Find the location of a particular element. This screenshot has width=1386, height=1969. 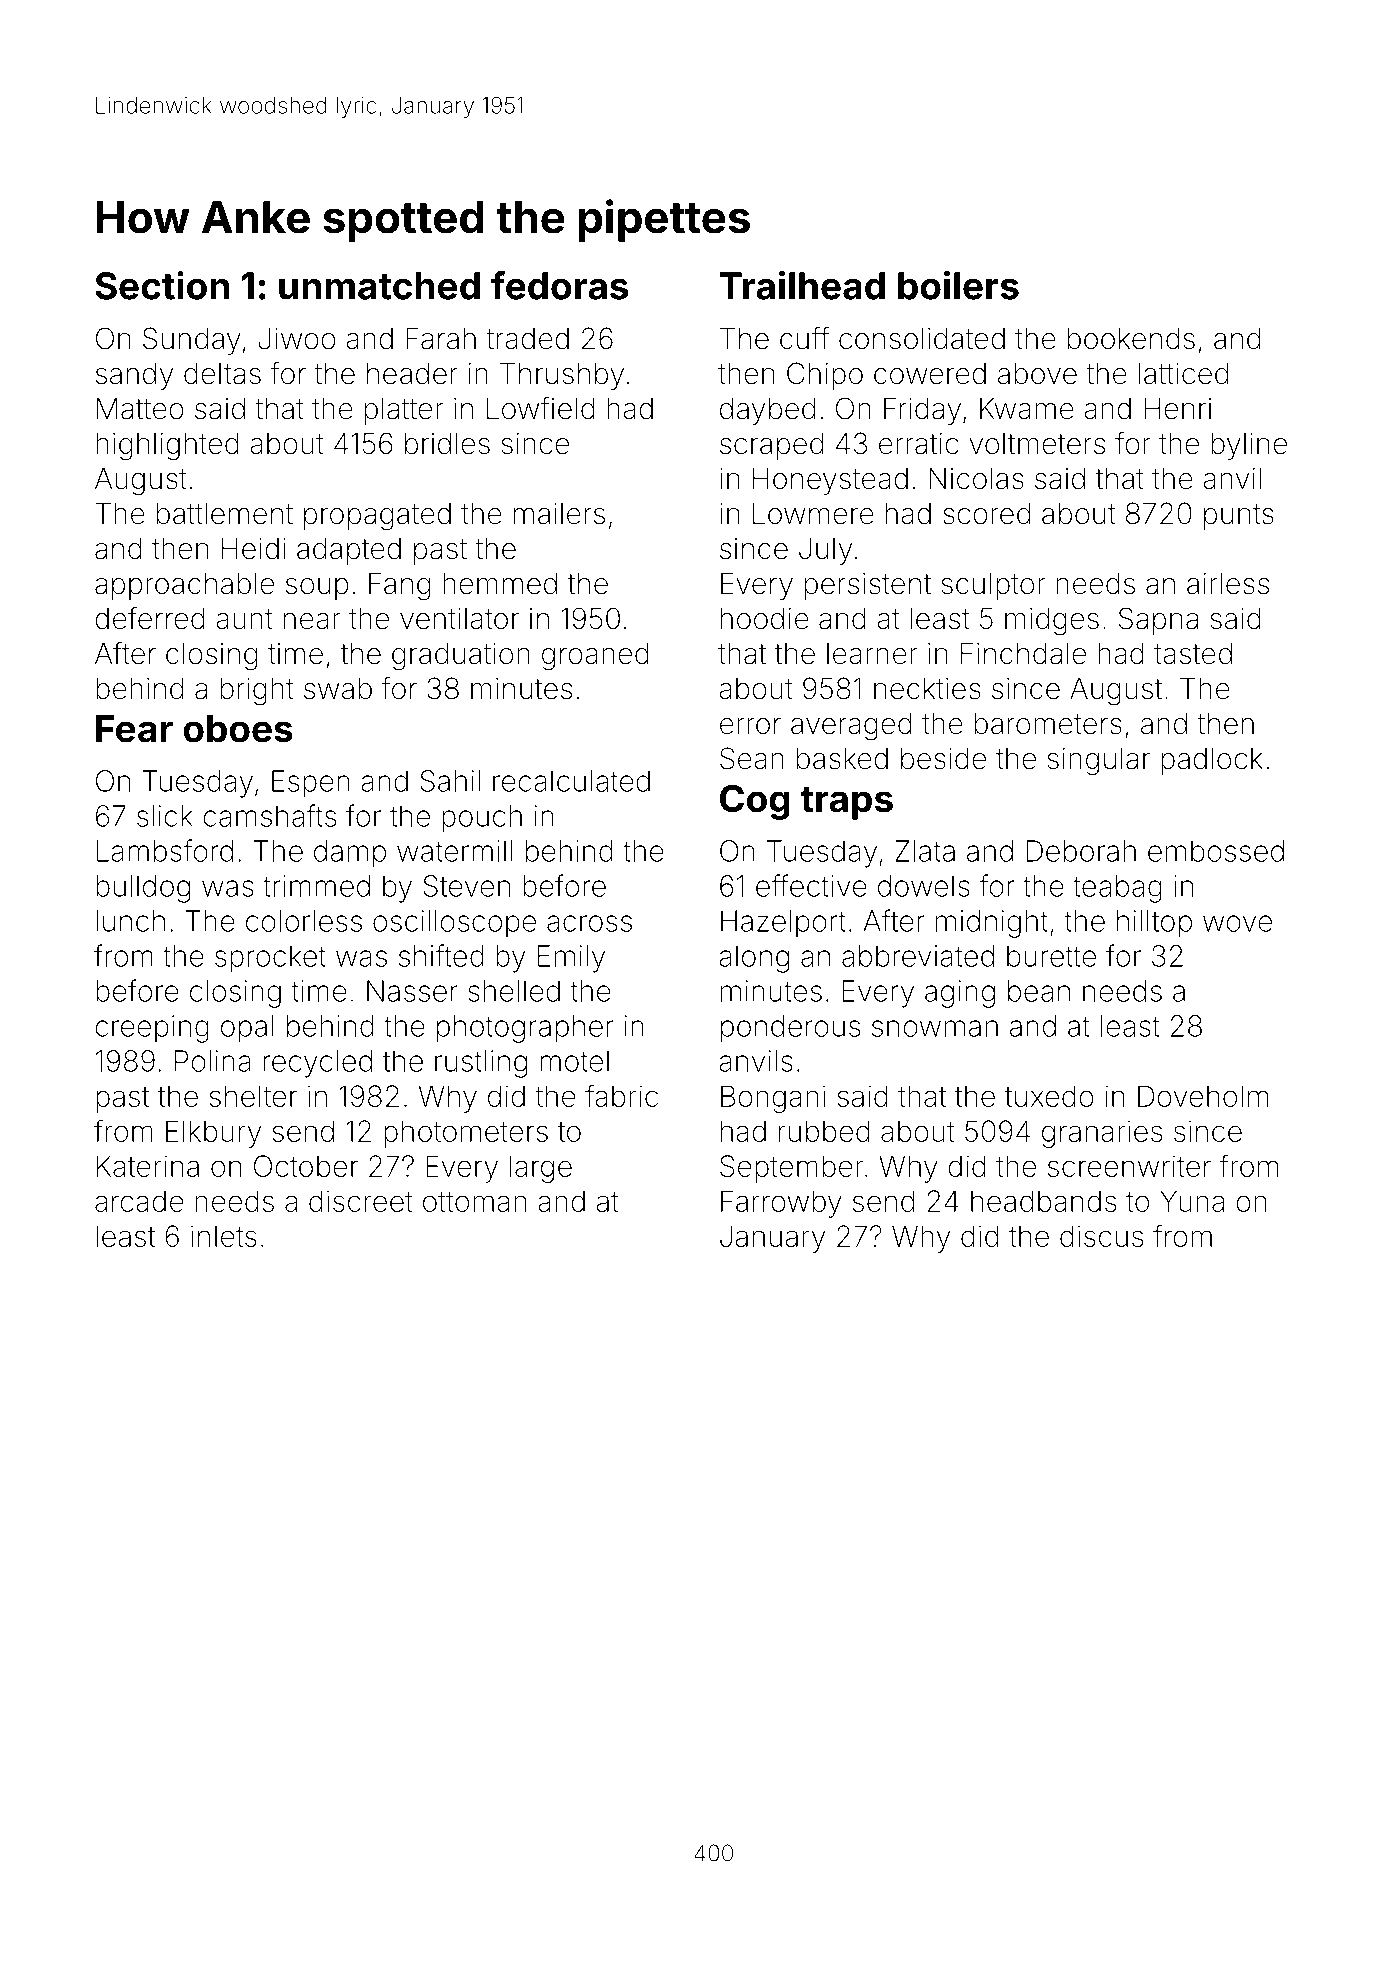

latticed is located at coordinates (1183, 374).
